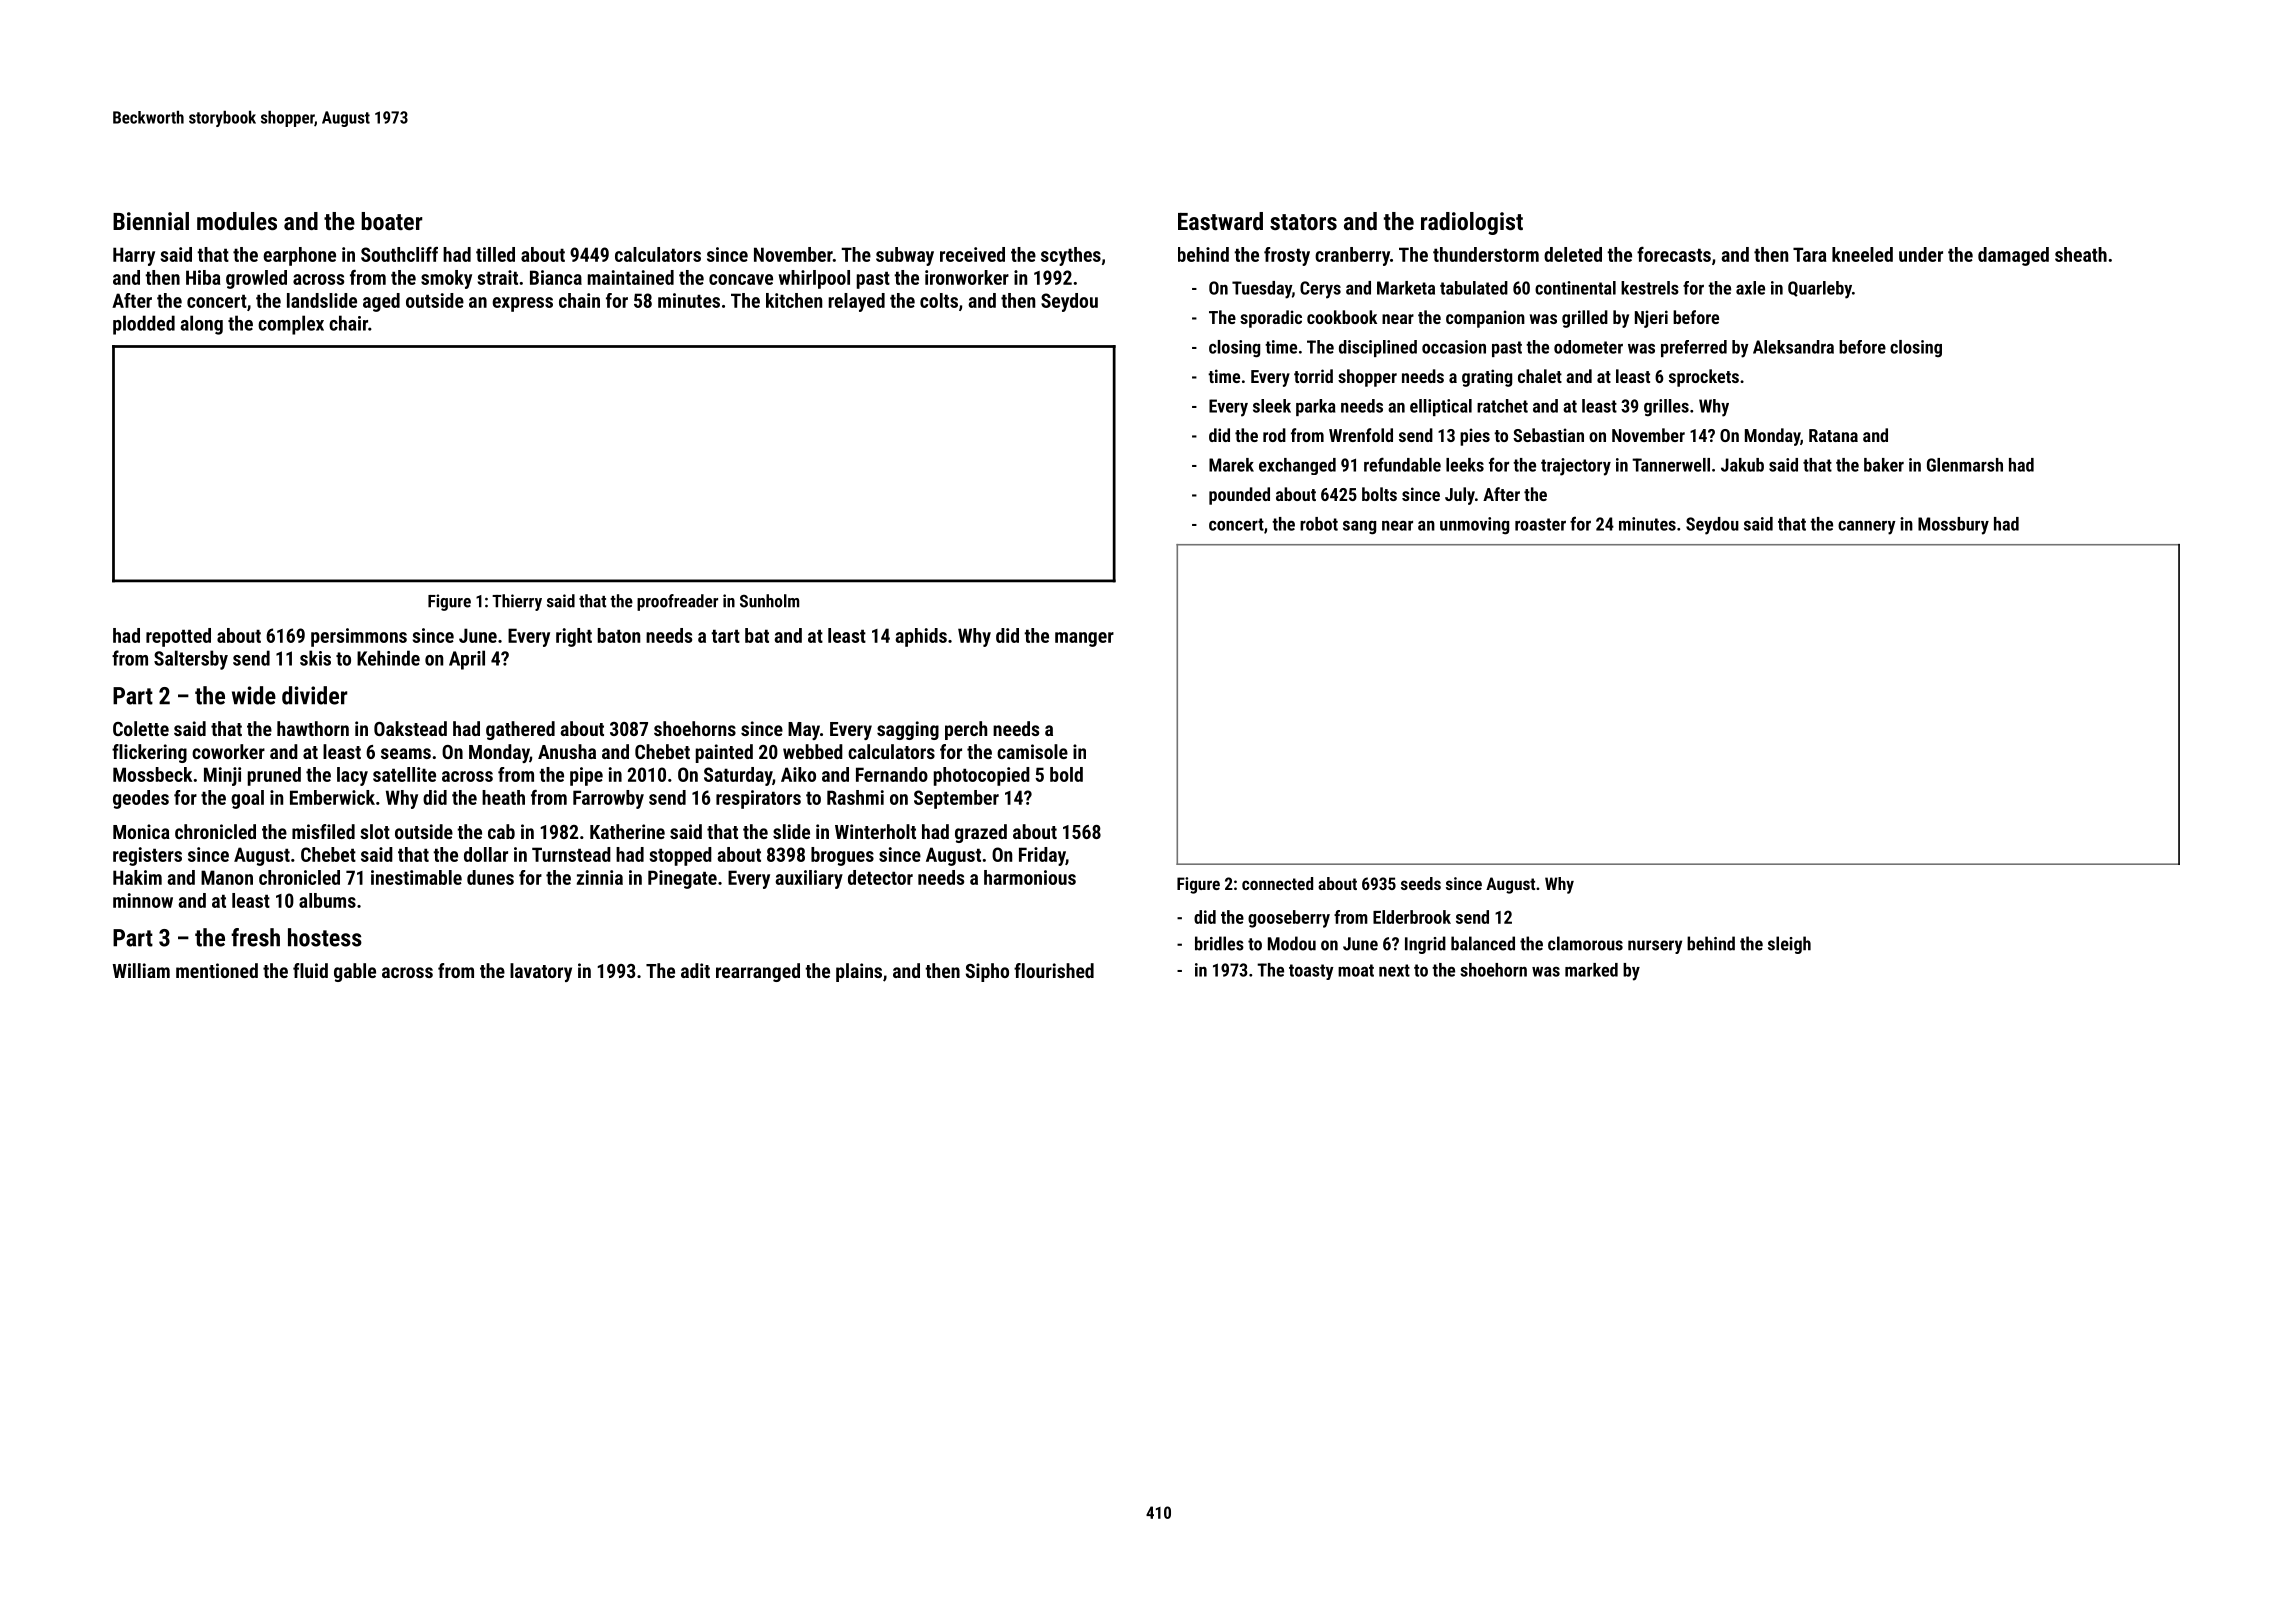 Image resolution: width=2292 pixels, height=1620 pixels. What do you see at coordinates (1472, 223) in the screenshot?
I see `radiologist` at bounding box center [1472, 223].
